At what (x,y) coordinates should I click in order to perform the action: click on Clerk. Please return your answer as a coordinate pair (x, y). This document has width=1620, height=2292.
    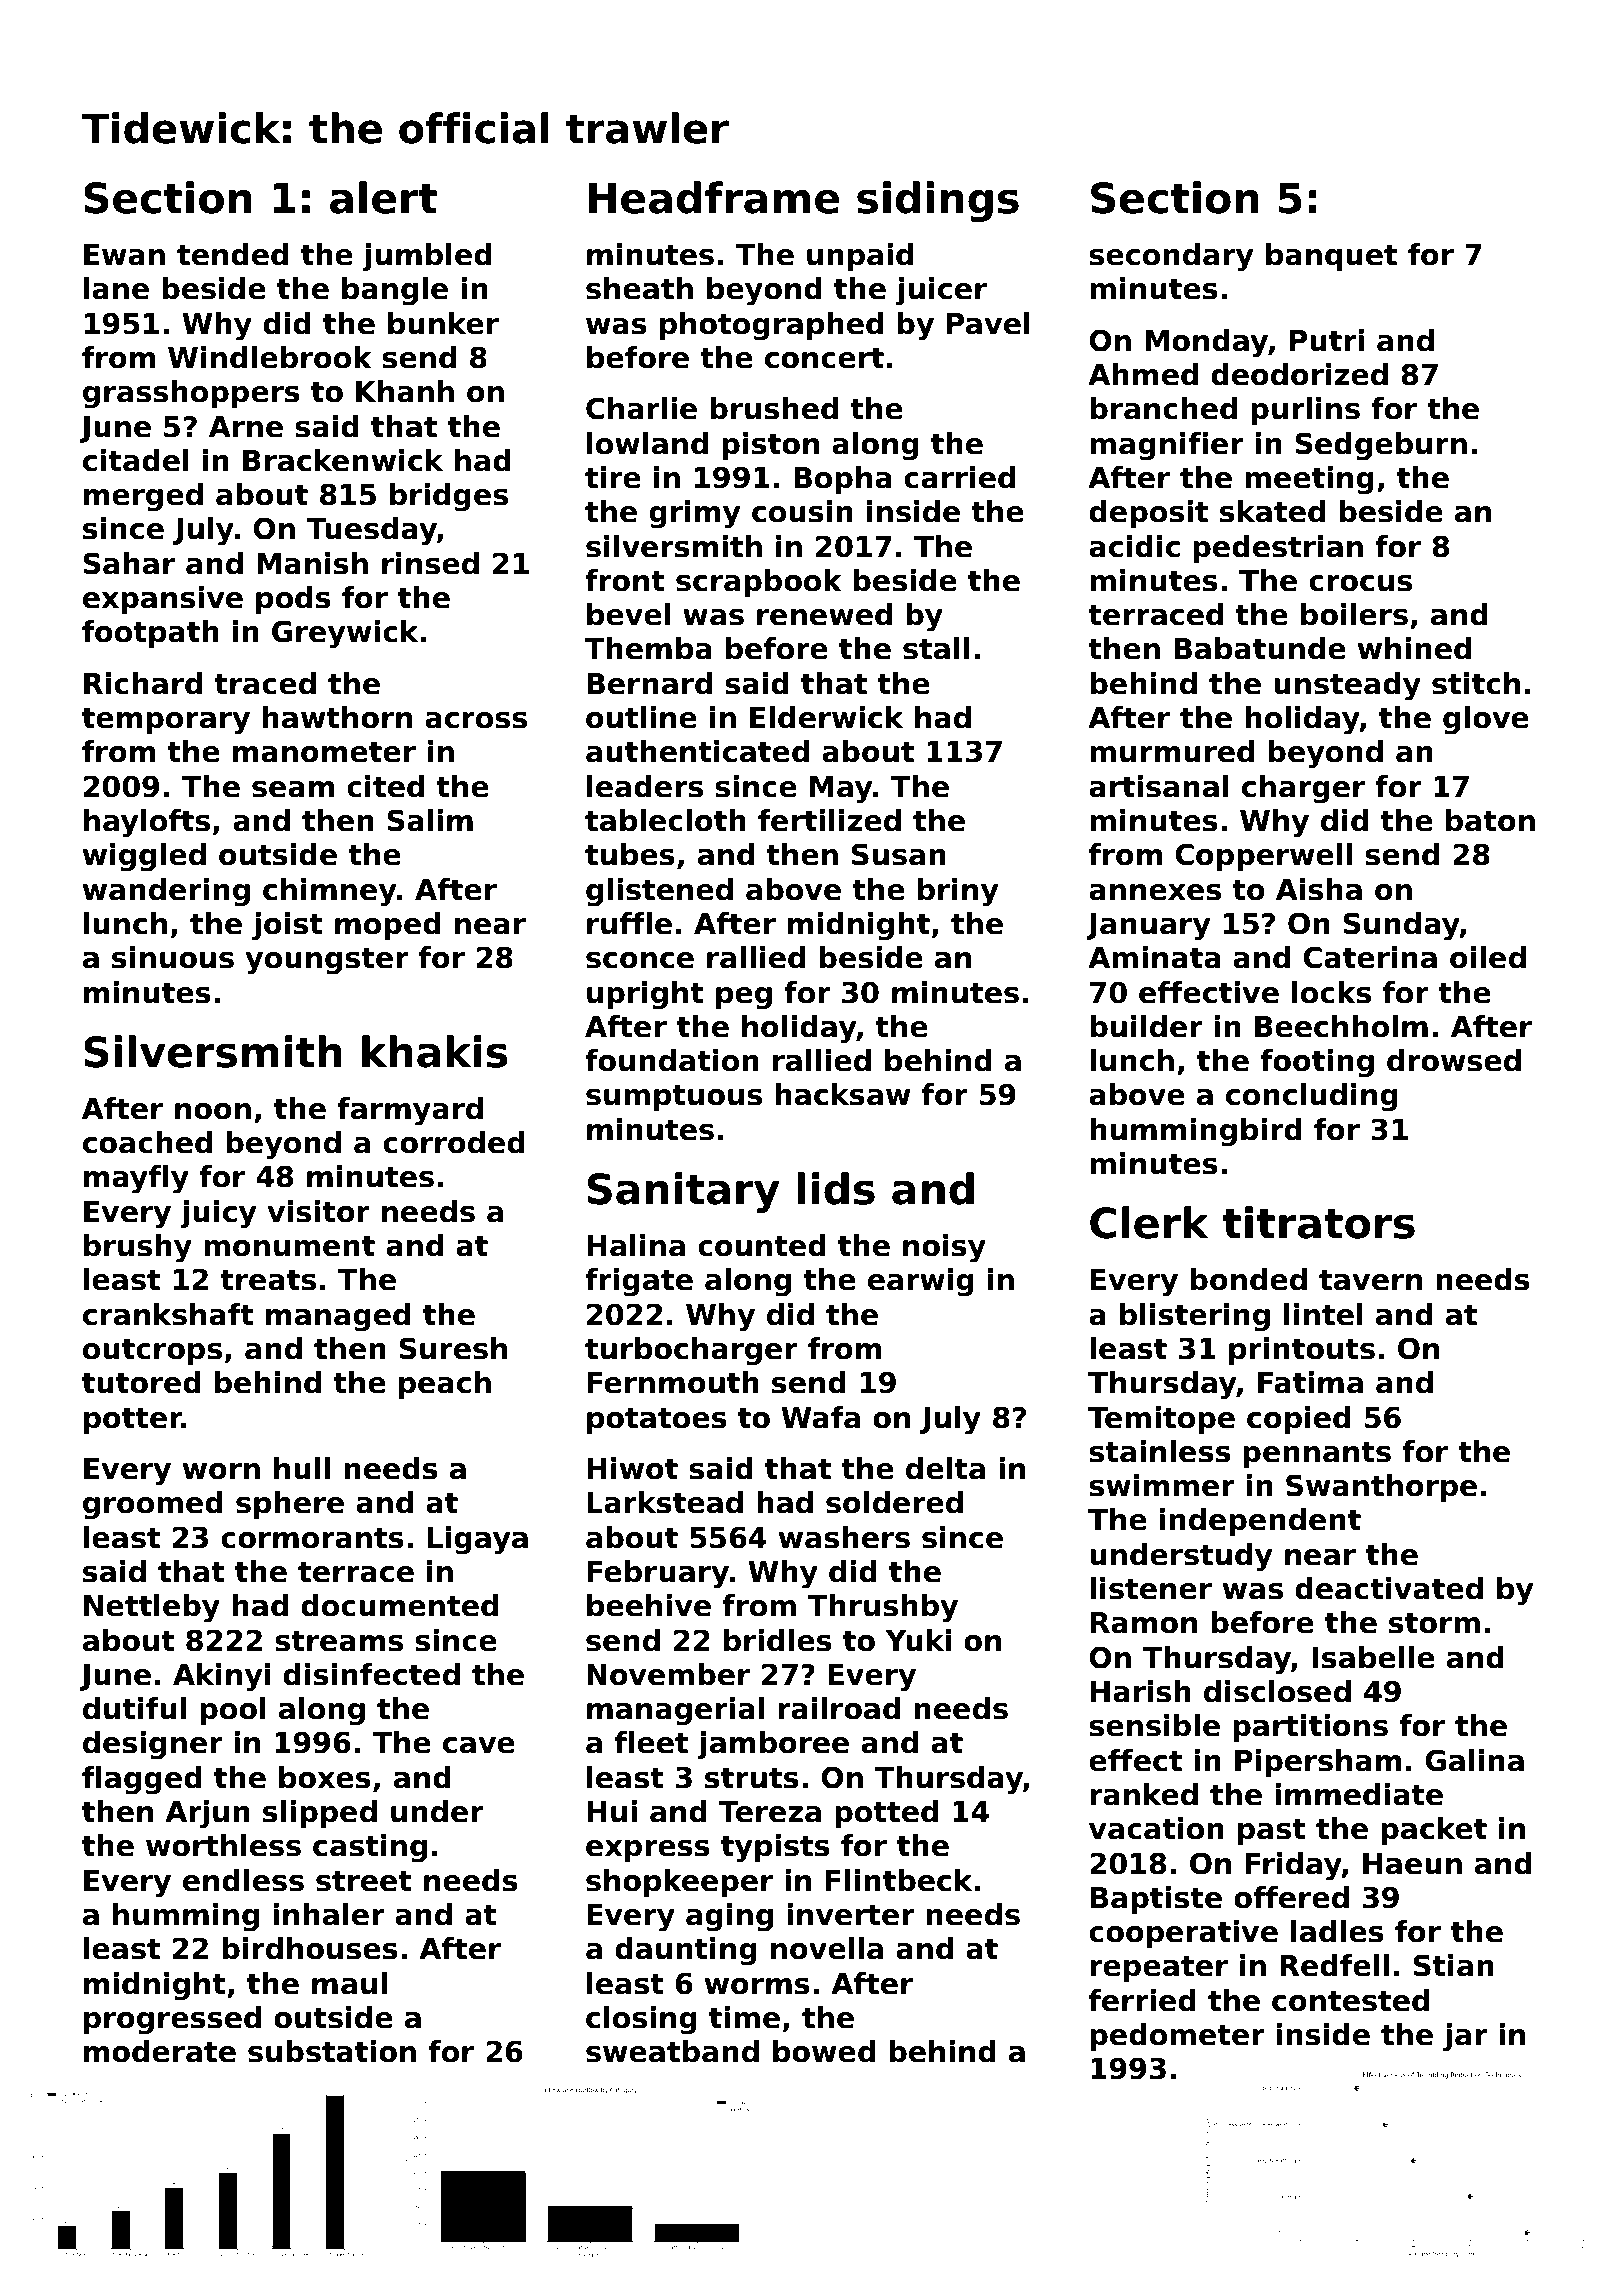
    Looking at the image, I should click on (1149, 1222).
